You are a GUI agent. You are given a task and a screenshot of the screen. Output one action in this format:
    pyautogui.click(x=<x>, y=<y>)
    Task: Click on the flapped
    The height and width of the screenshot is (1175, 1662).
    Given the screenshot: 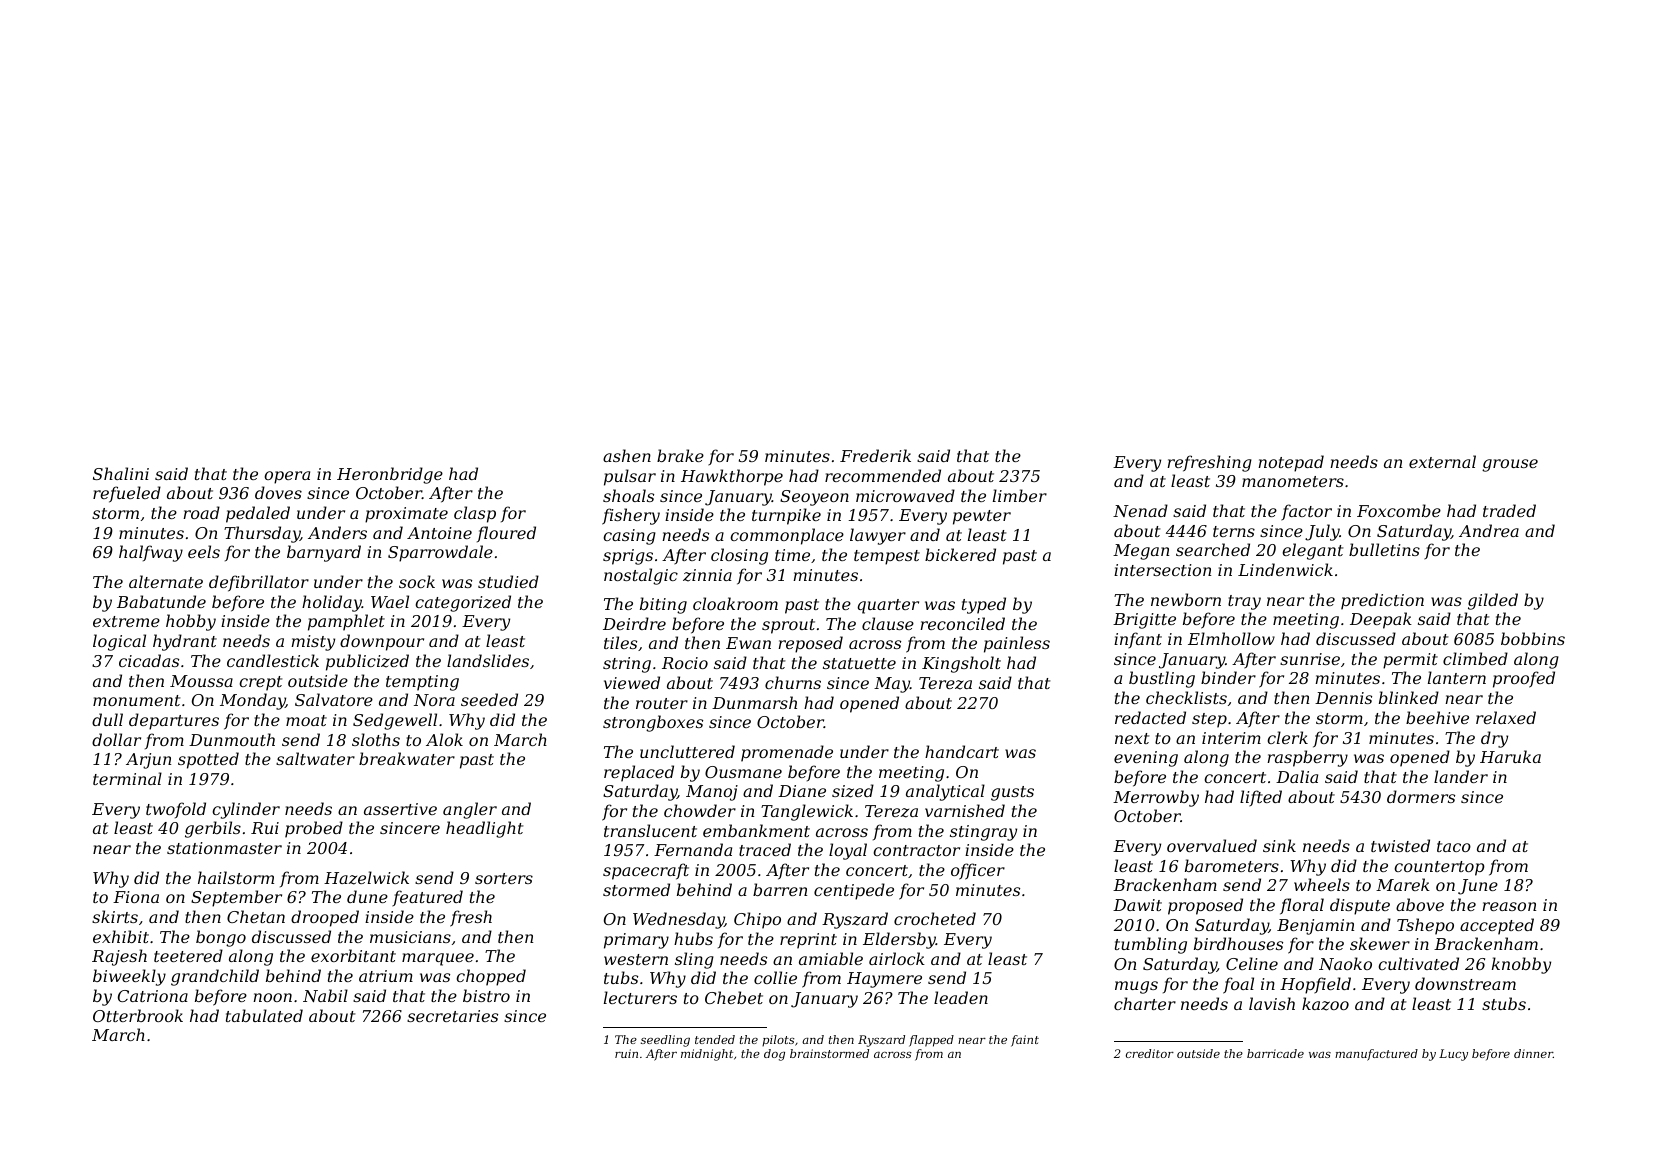 What is the action you would take?
    pyautogui.click(x=931, y=1041)
